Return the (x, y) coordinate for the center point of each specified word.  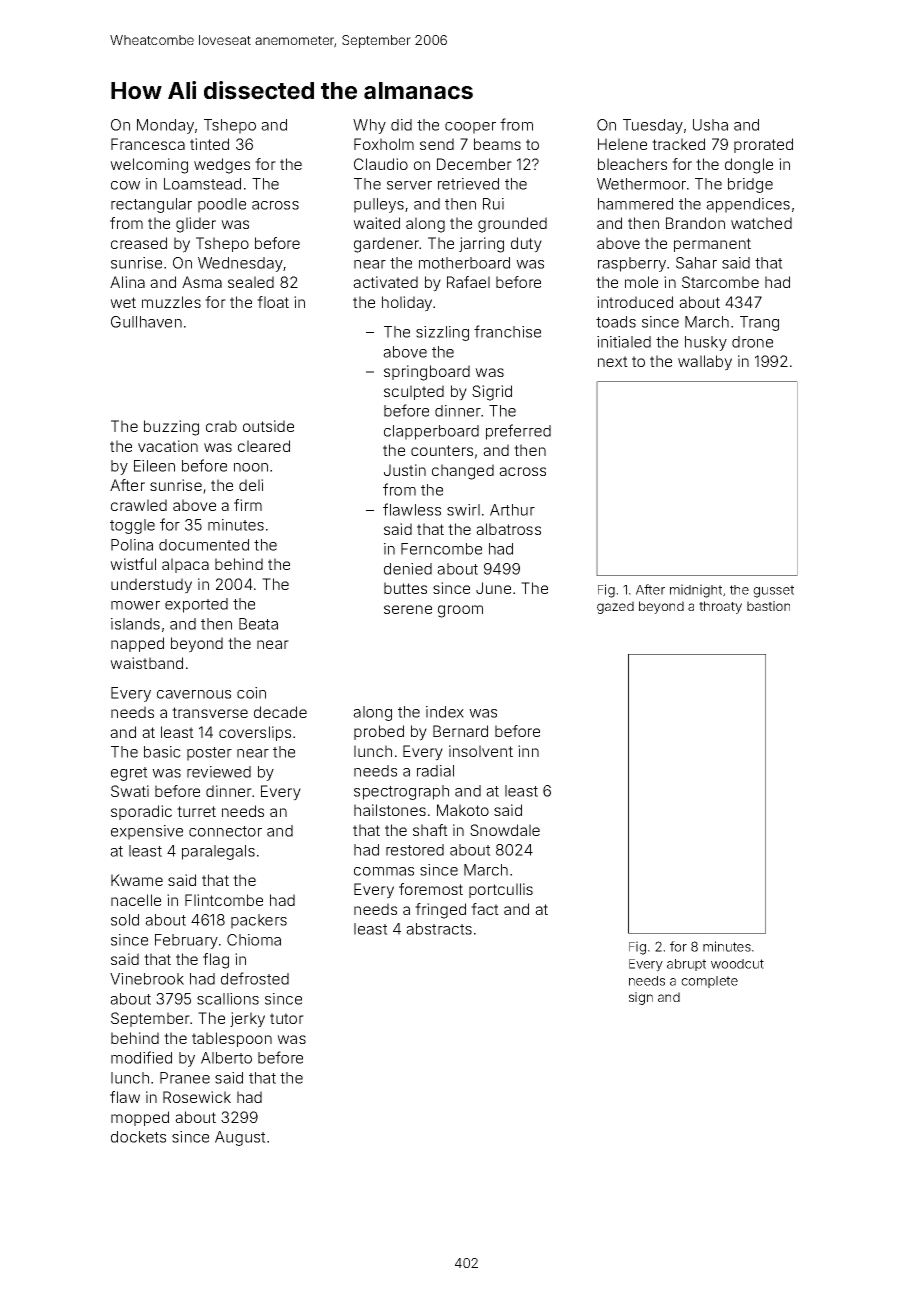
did (401, 125)
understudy (151, 586)
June (493, 588)
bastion (768, 606)
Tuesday (653, 126)
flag (216, 961)
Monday (165, 126)
